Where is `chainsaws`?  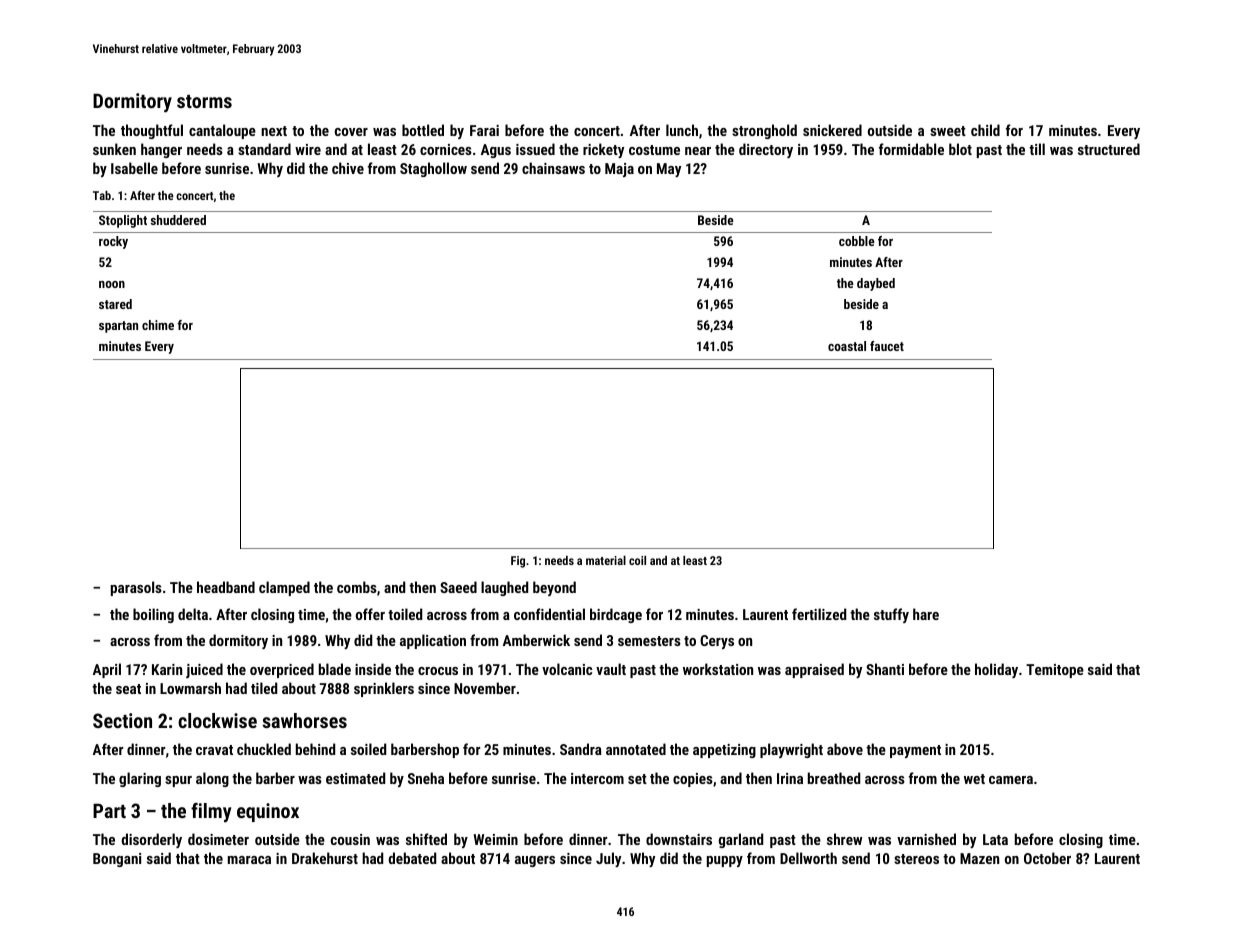 chainsaws is located at coordinates (553, 168).
